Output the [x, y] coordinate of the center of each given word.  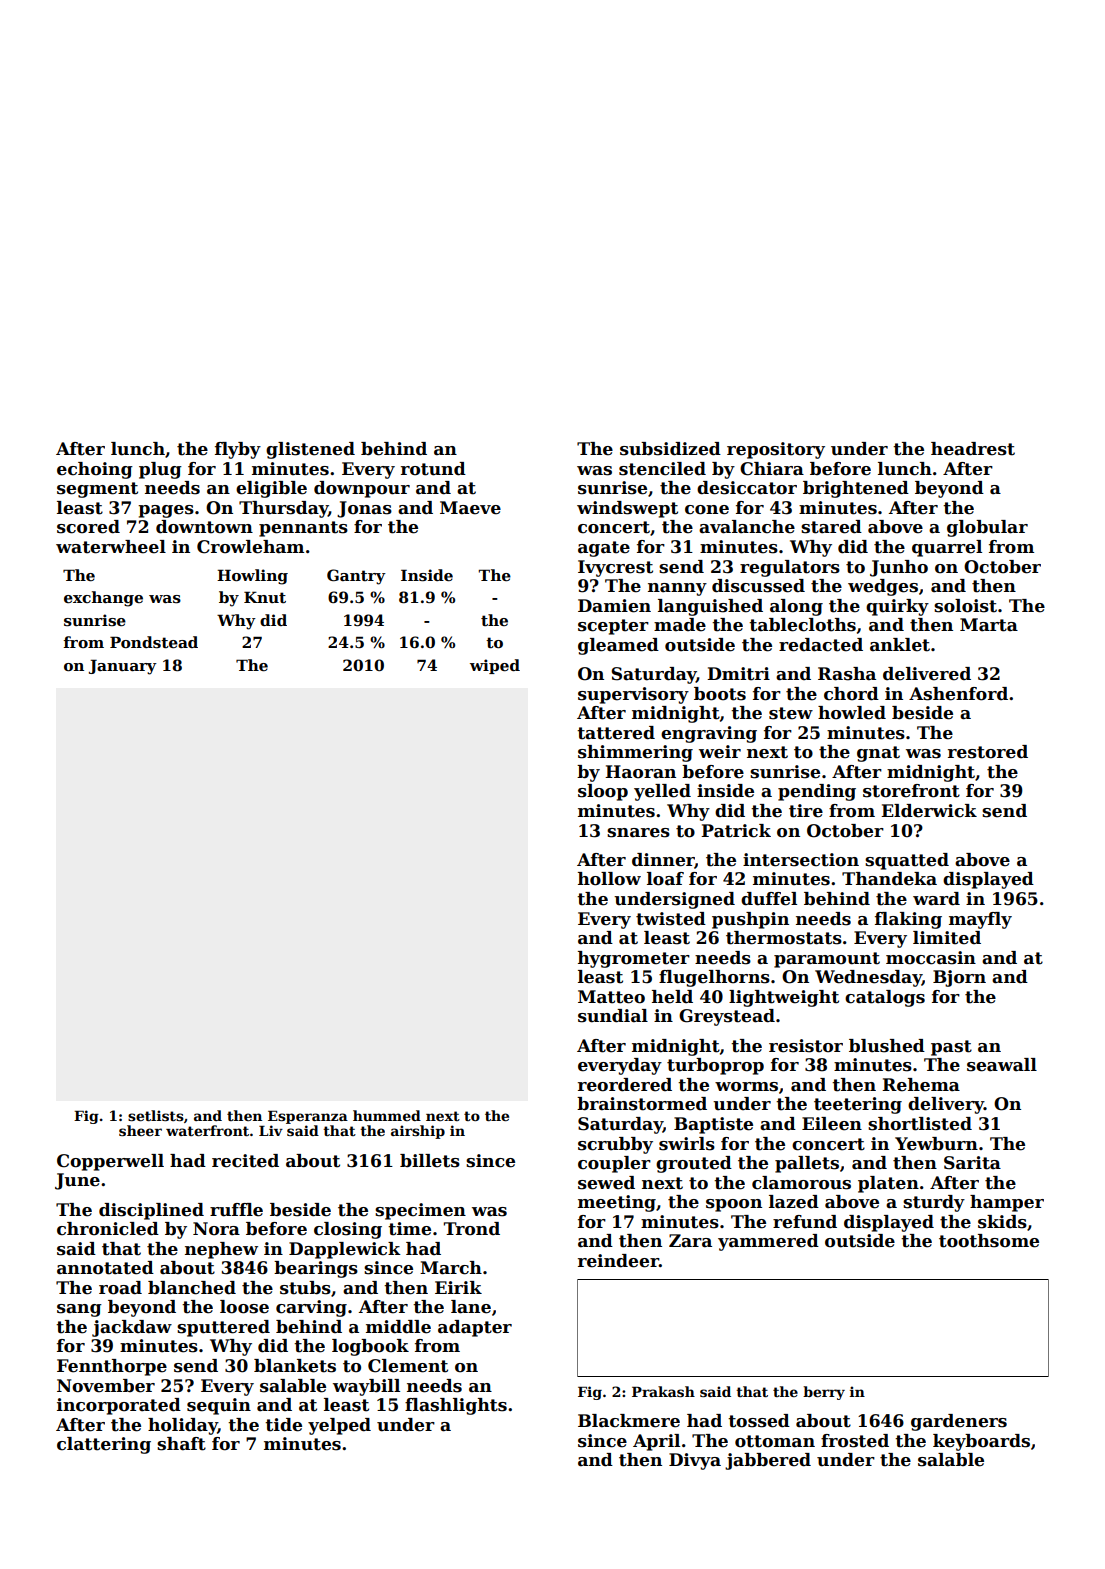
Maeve [470, 508]
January [123, 667]
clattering [104, 1445]
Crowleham [250, 547]
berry [824, 1393]
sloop [603, 792]
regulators [790, 568]
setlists [156, 1115]
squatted [907, 861]
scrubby [615, 1145]
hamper [1007, 1203]
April [656, 1442]
